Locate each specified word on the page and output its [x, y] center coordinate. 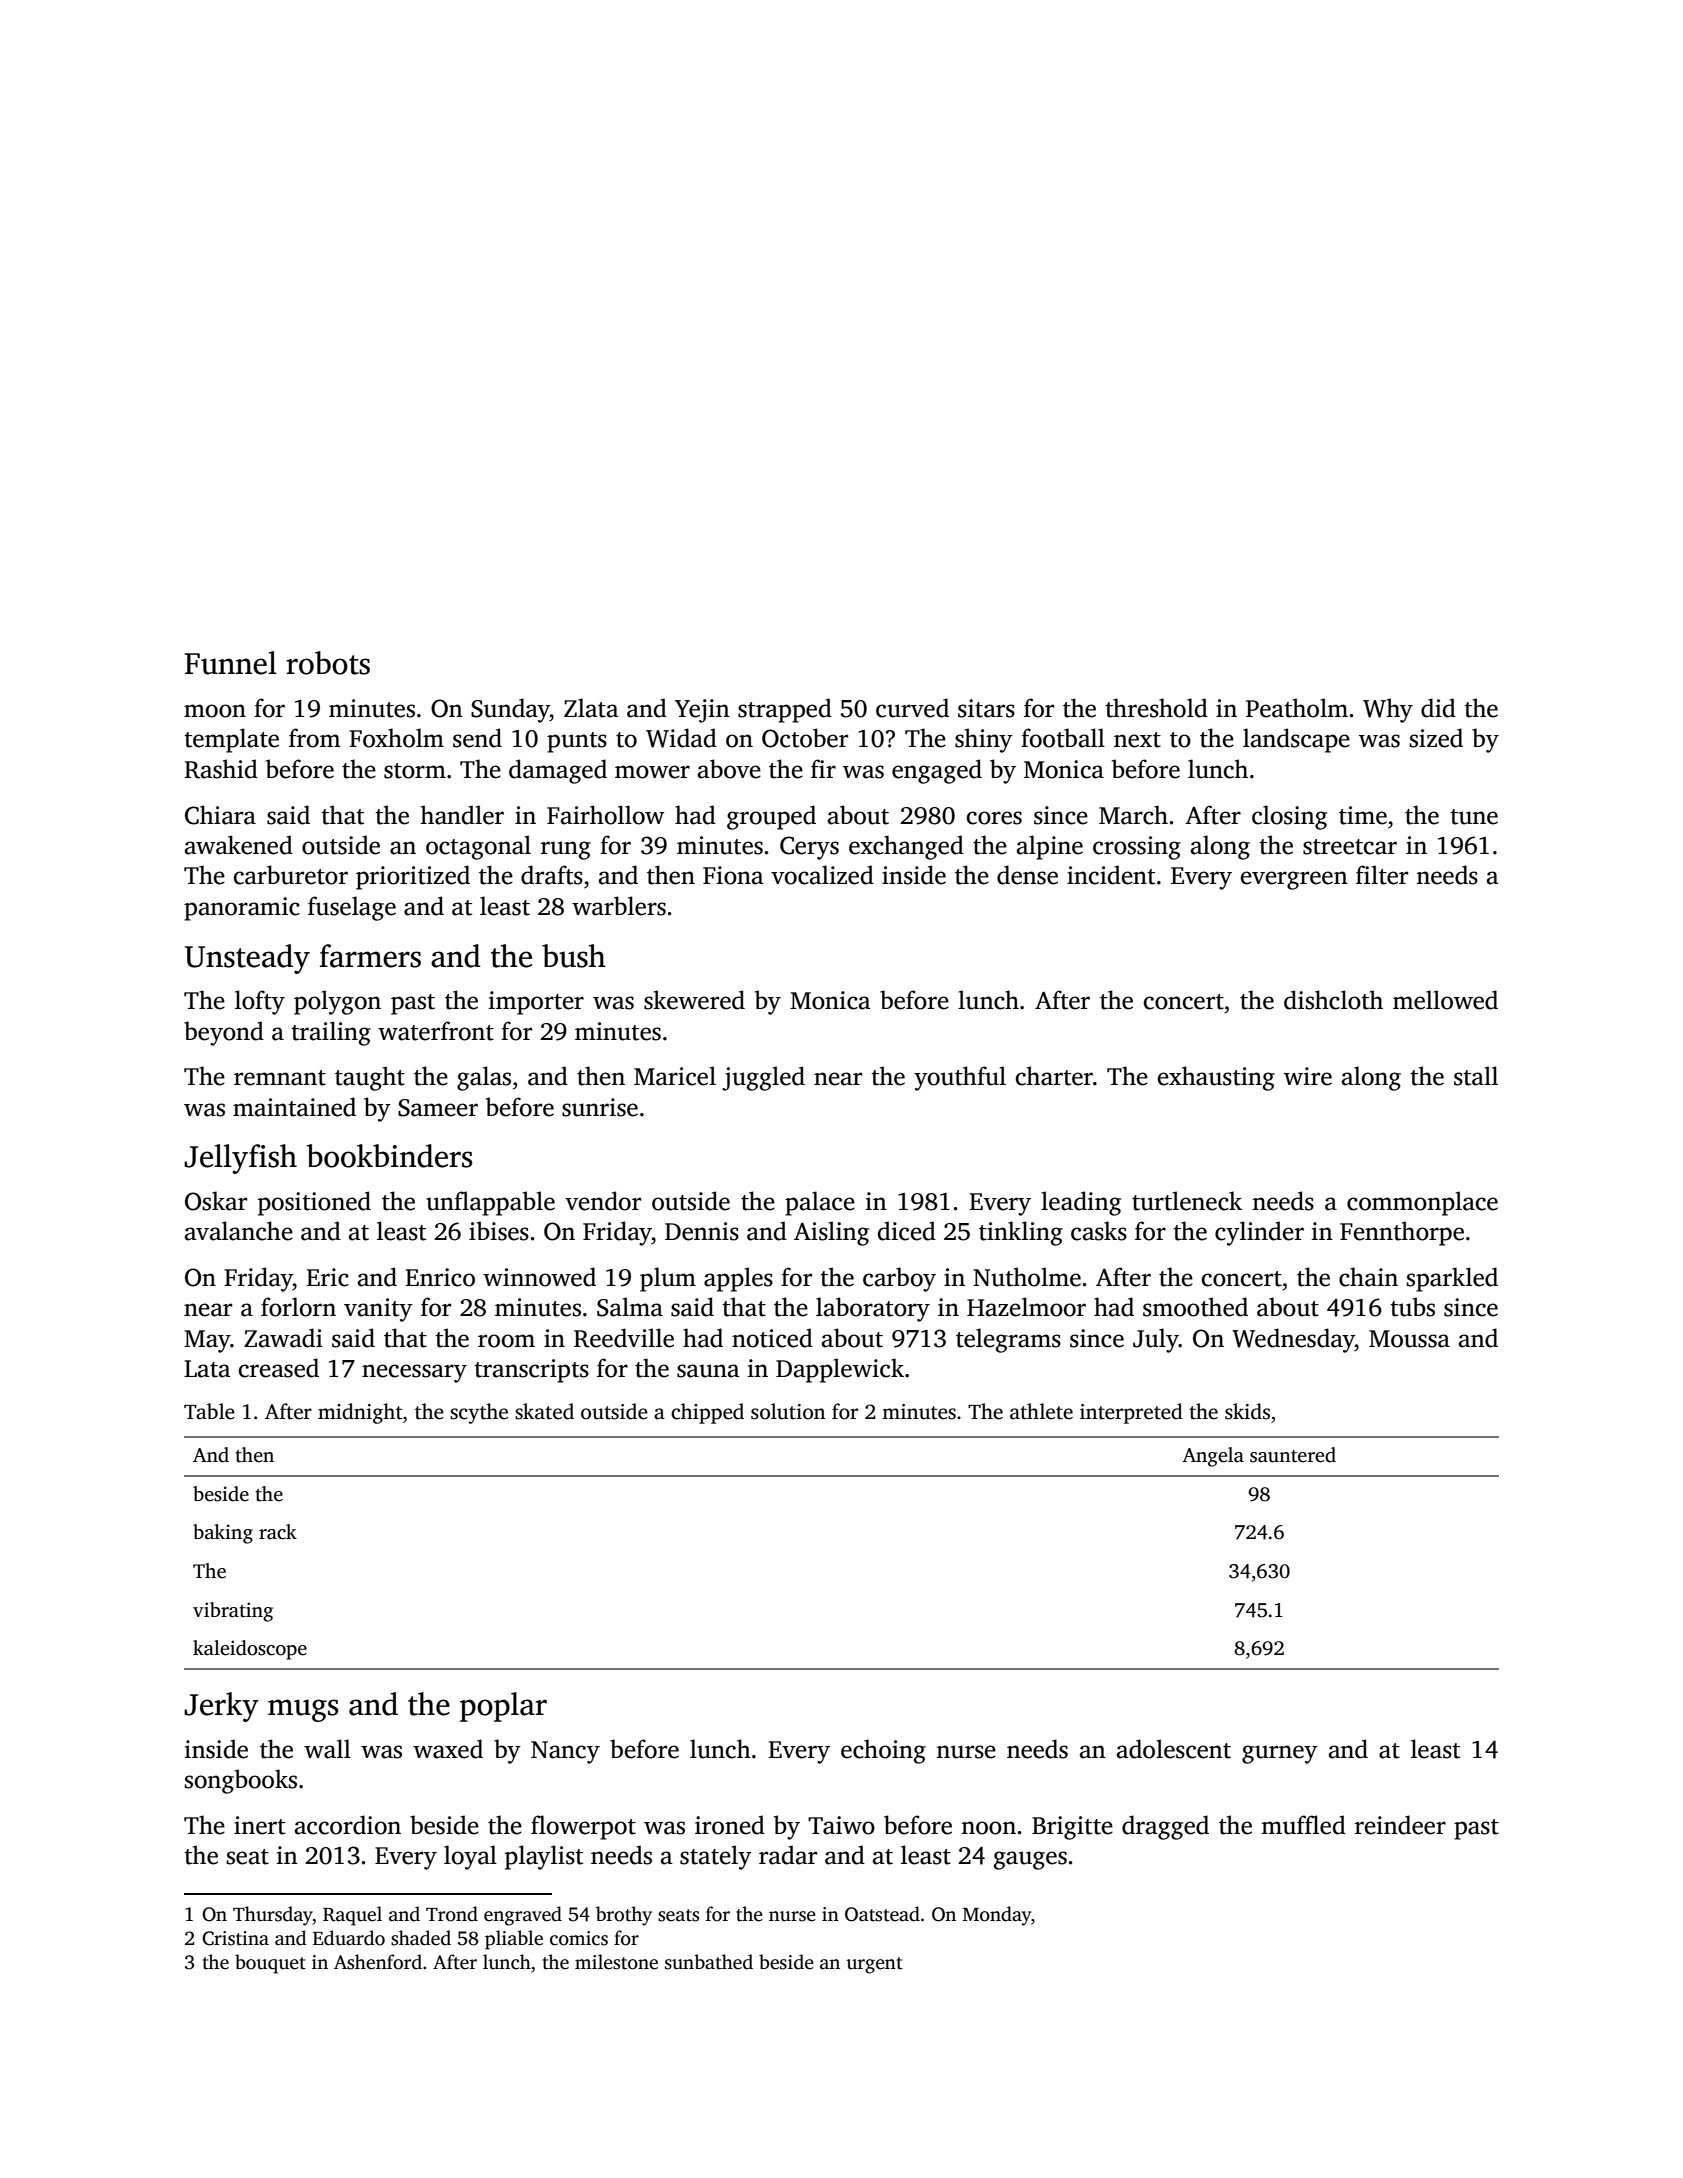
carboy [899, 1279]
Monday [997, 1916]
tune [1474, 817]
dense [1027, 875]
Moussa [1409, 1339]
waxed [448, 1749]
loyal [470, 1857]
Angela [1213, 1457]
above [729, 769]
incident [1111, 875]
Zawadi [283, 1338]
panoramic [242, 909]
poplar [503, 1707]
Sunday [510, 710]
